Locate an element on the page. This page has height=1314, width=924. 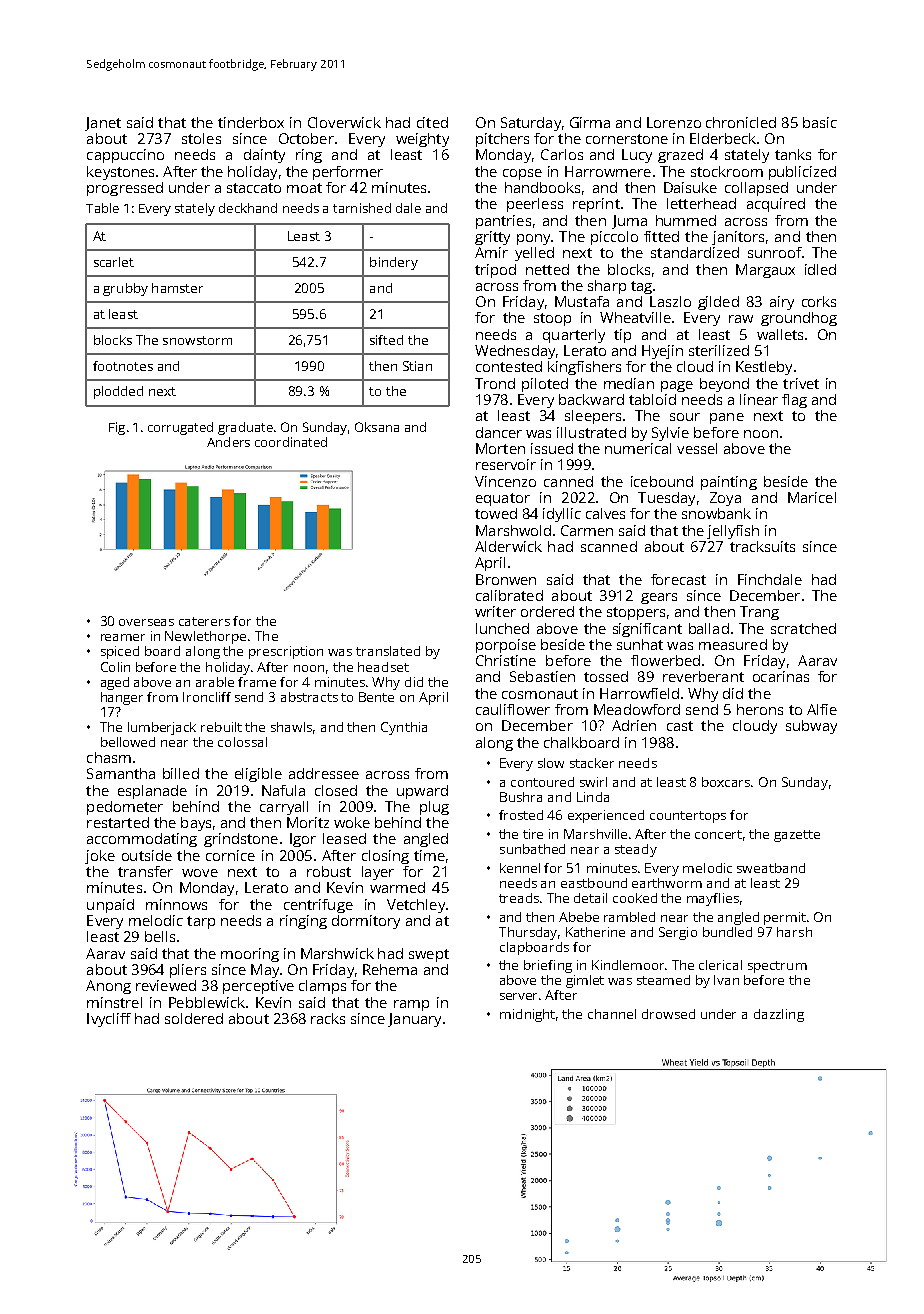
warmed is located at coordinates (397, 887).
